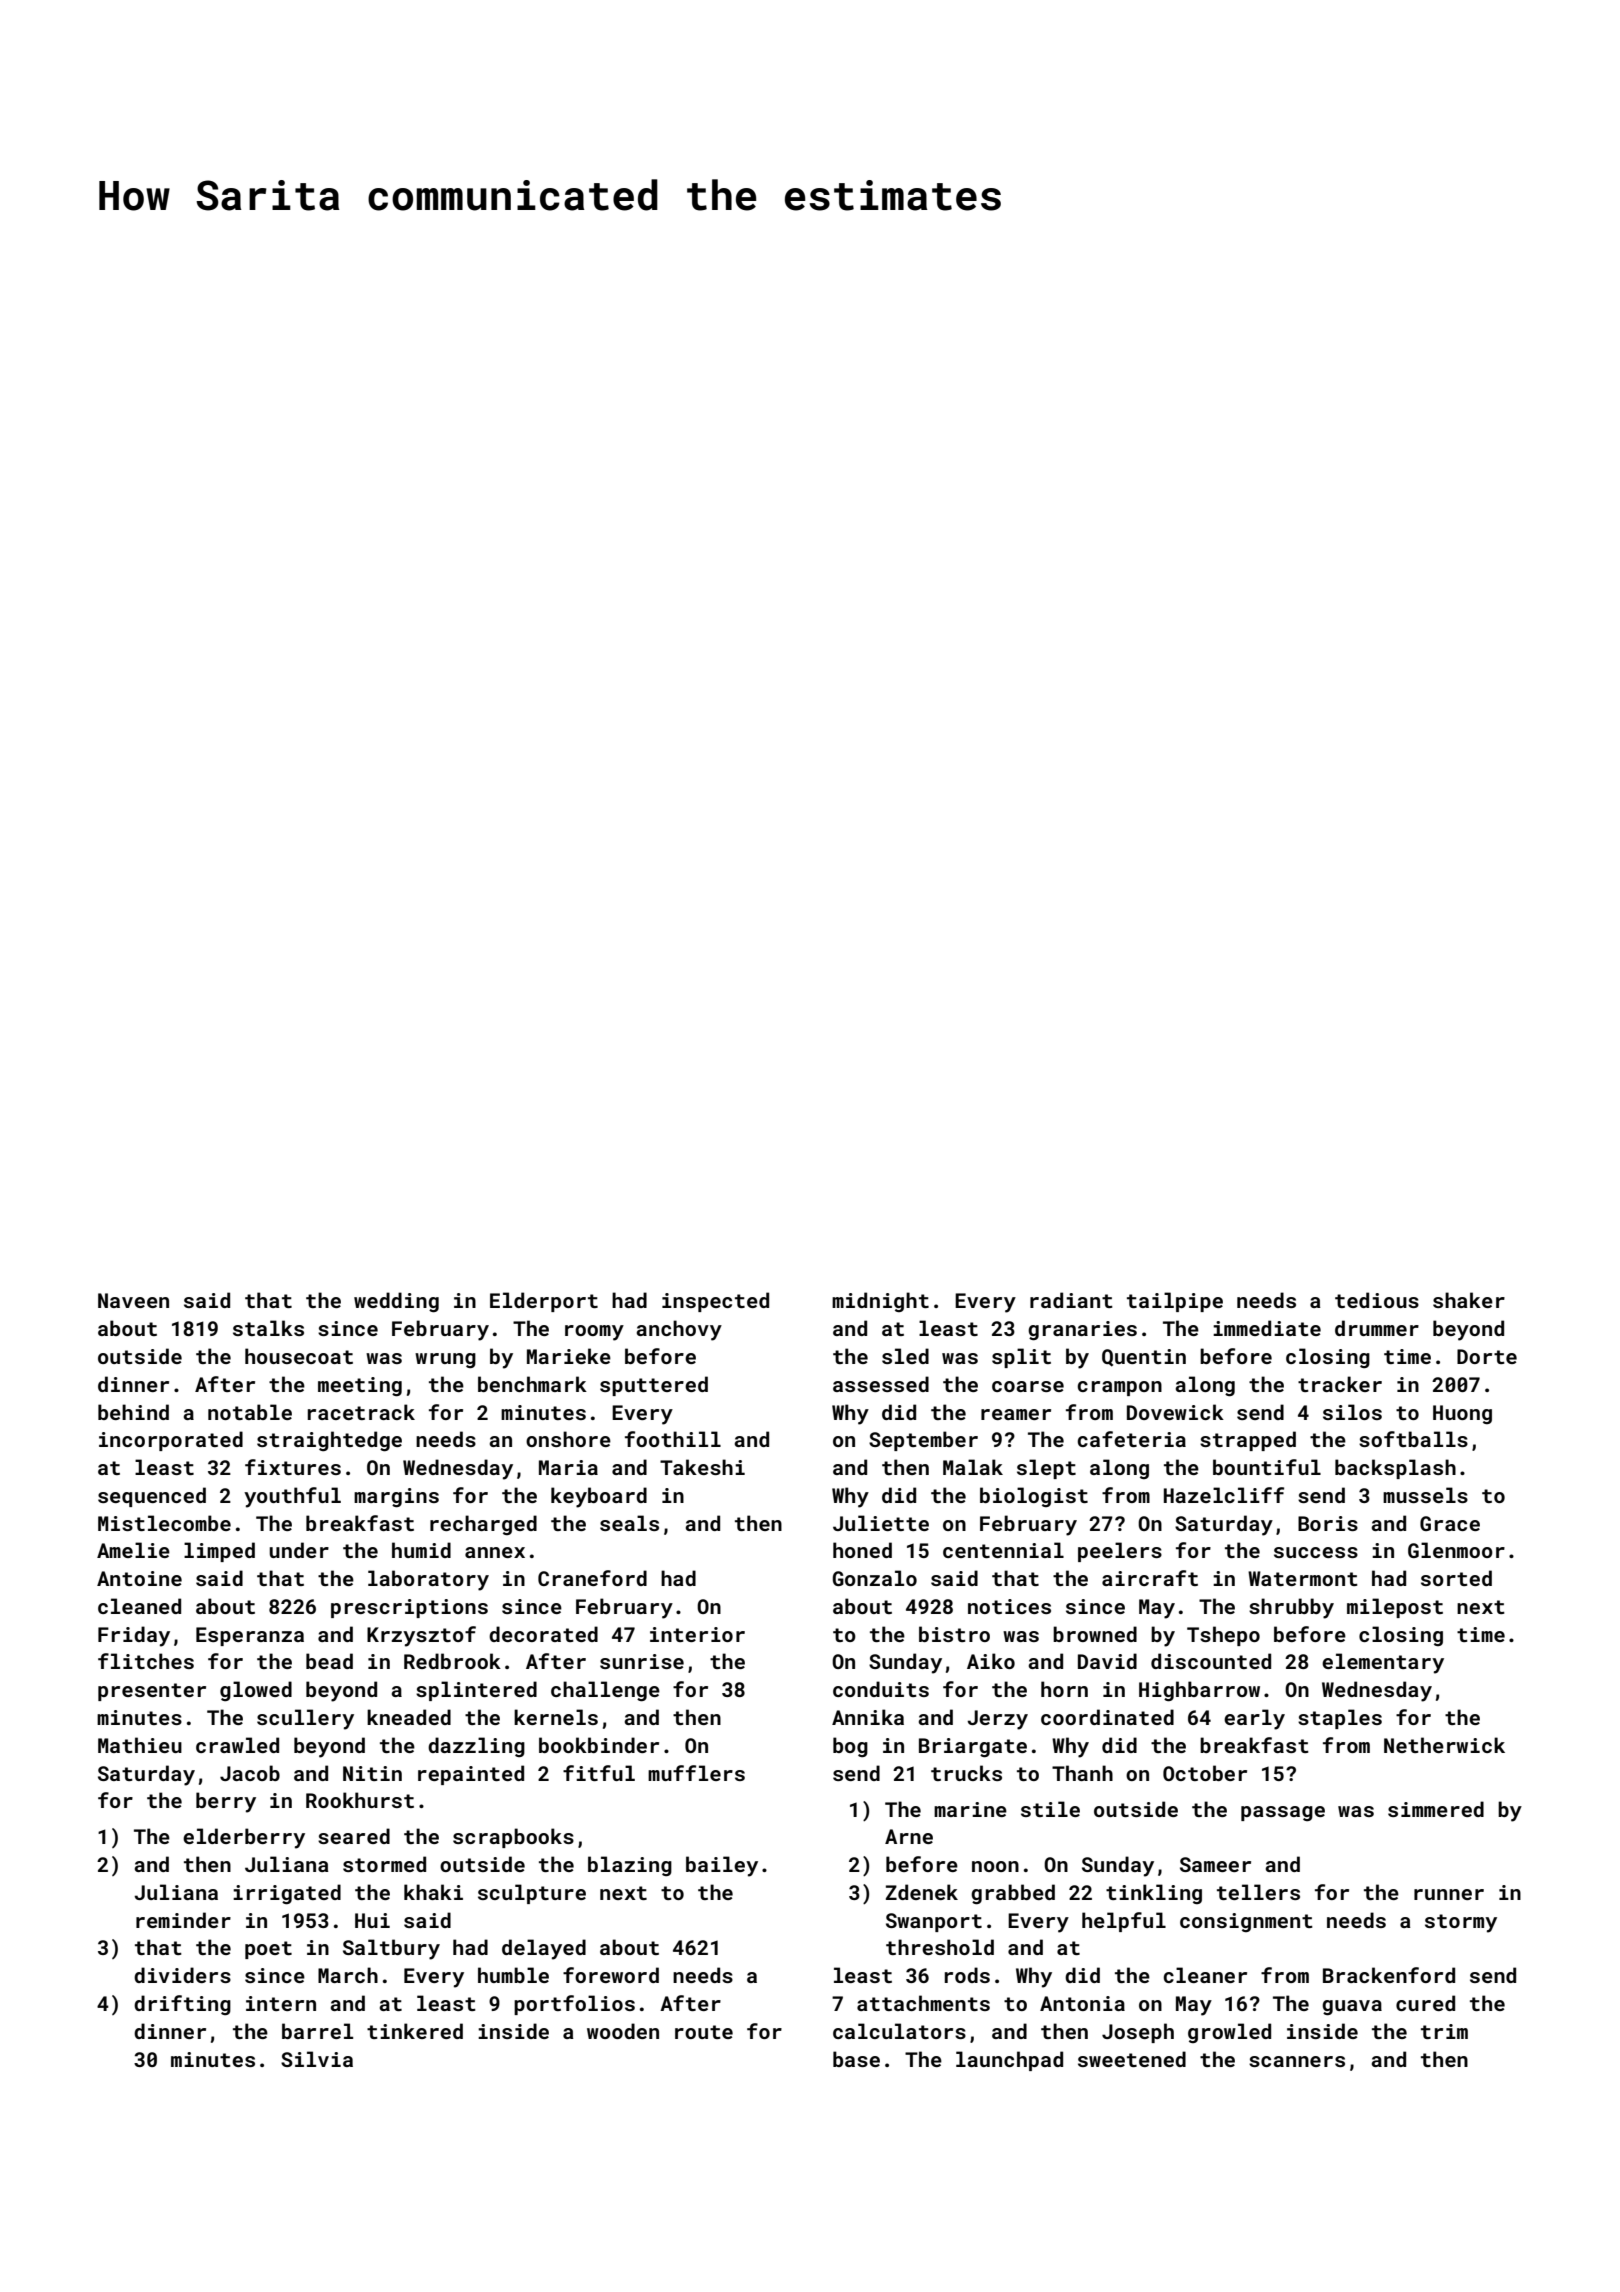 The image size is (1620, 2292). I want to click on Krzysztof, so click(421, 1636).
